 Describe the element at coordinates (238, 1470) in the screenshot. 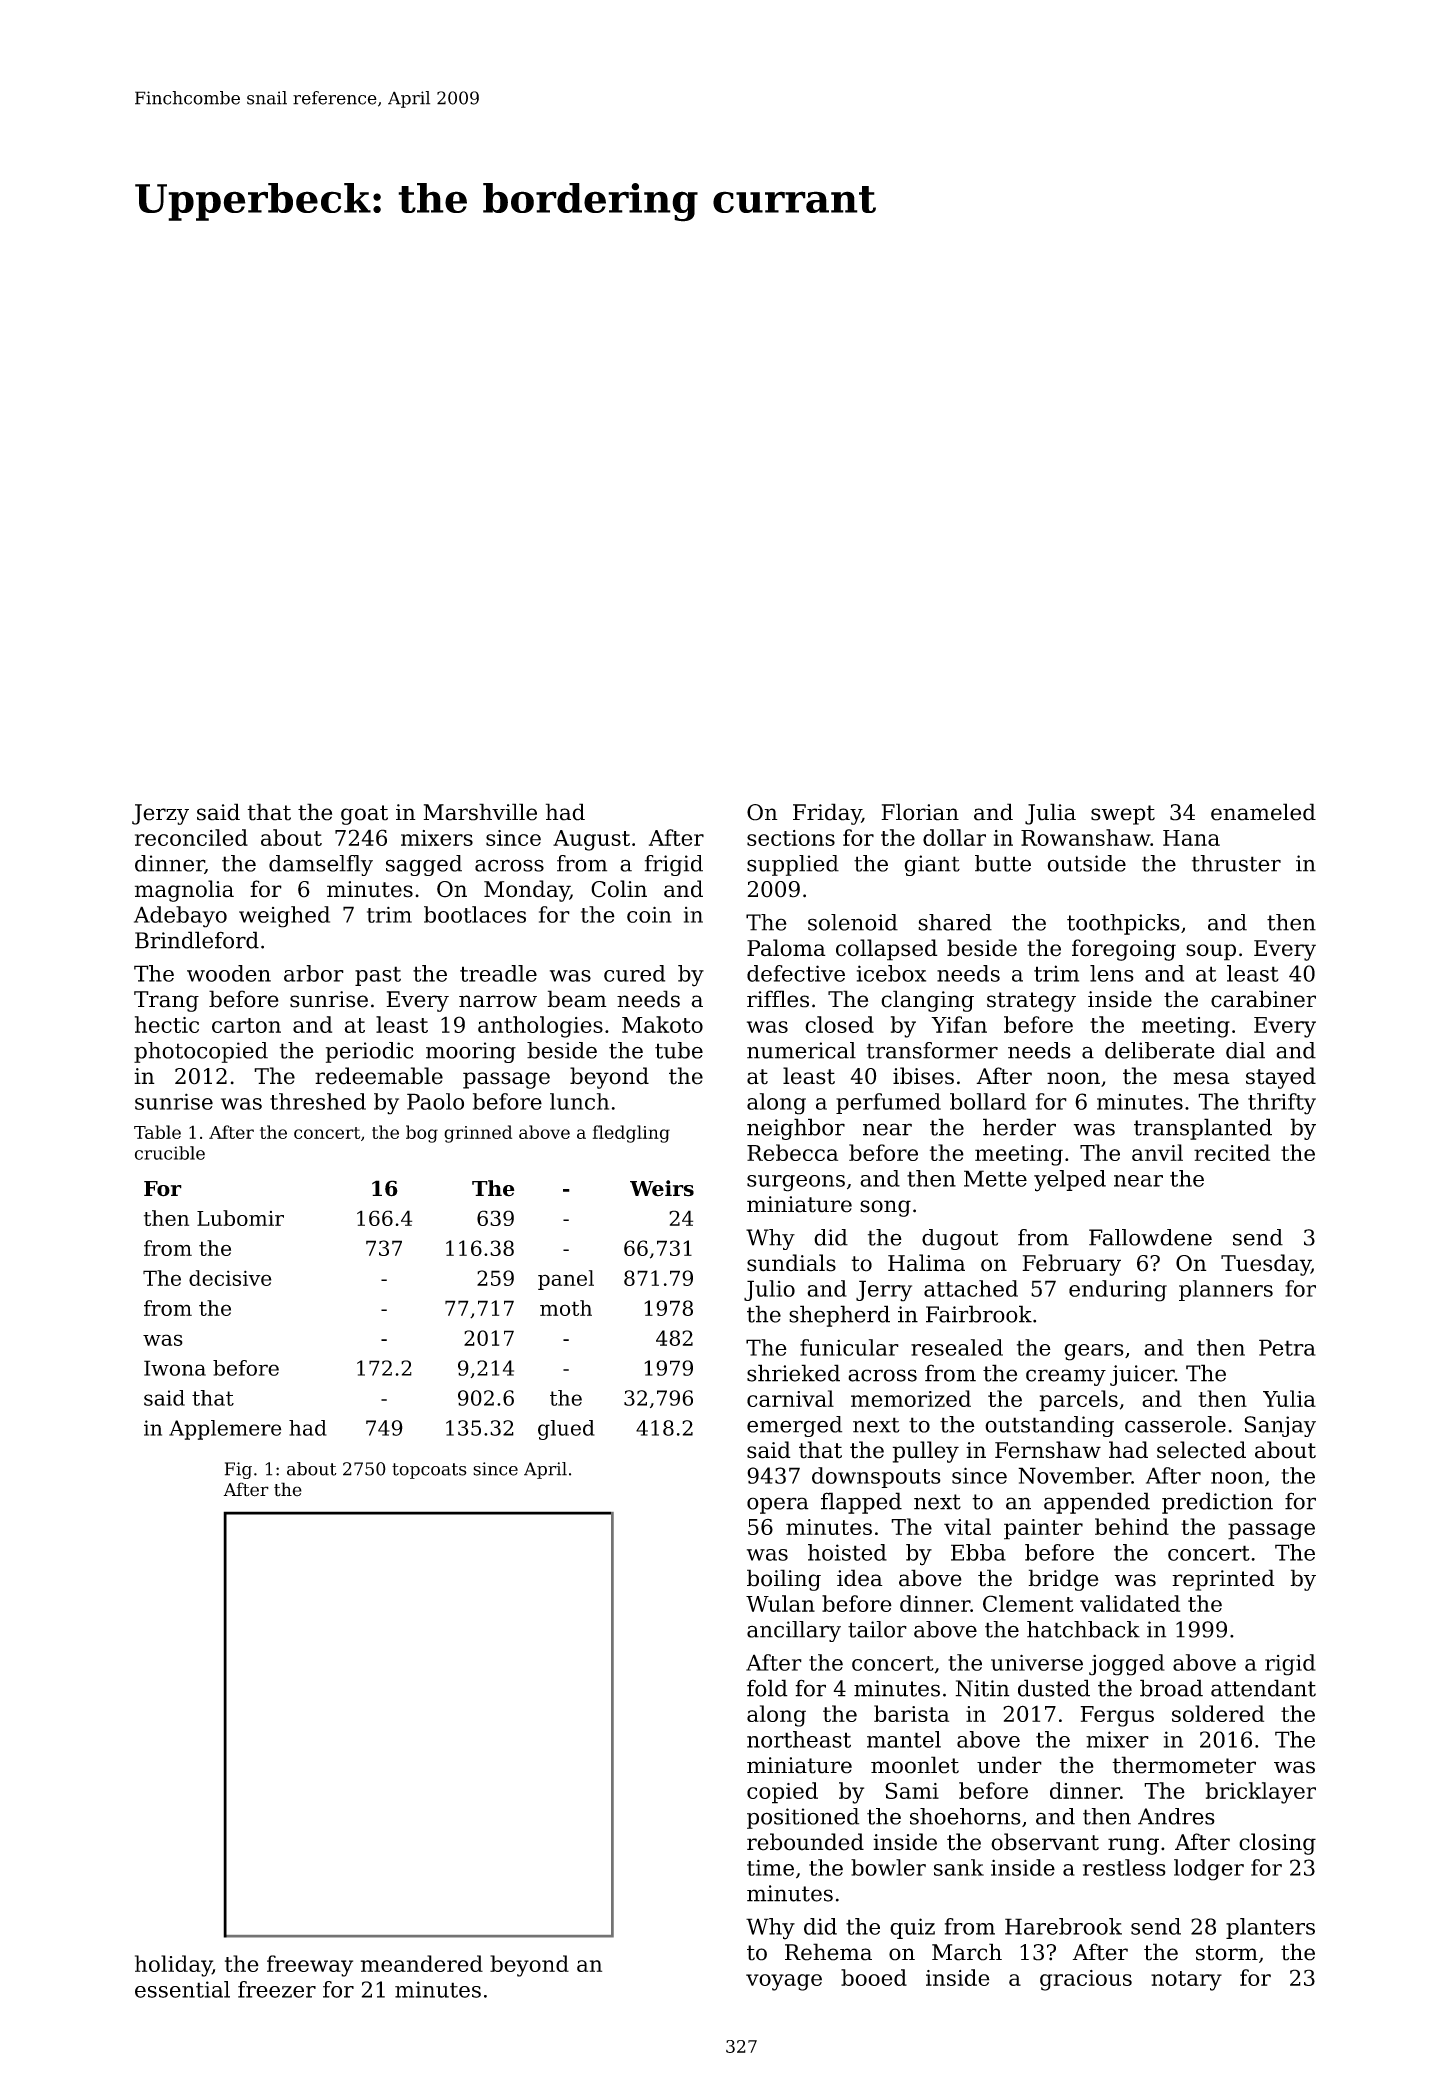

I see `Fig` at that location.
